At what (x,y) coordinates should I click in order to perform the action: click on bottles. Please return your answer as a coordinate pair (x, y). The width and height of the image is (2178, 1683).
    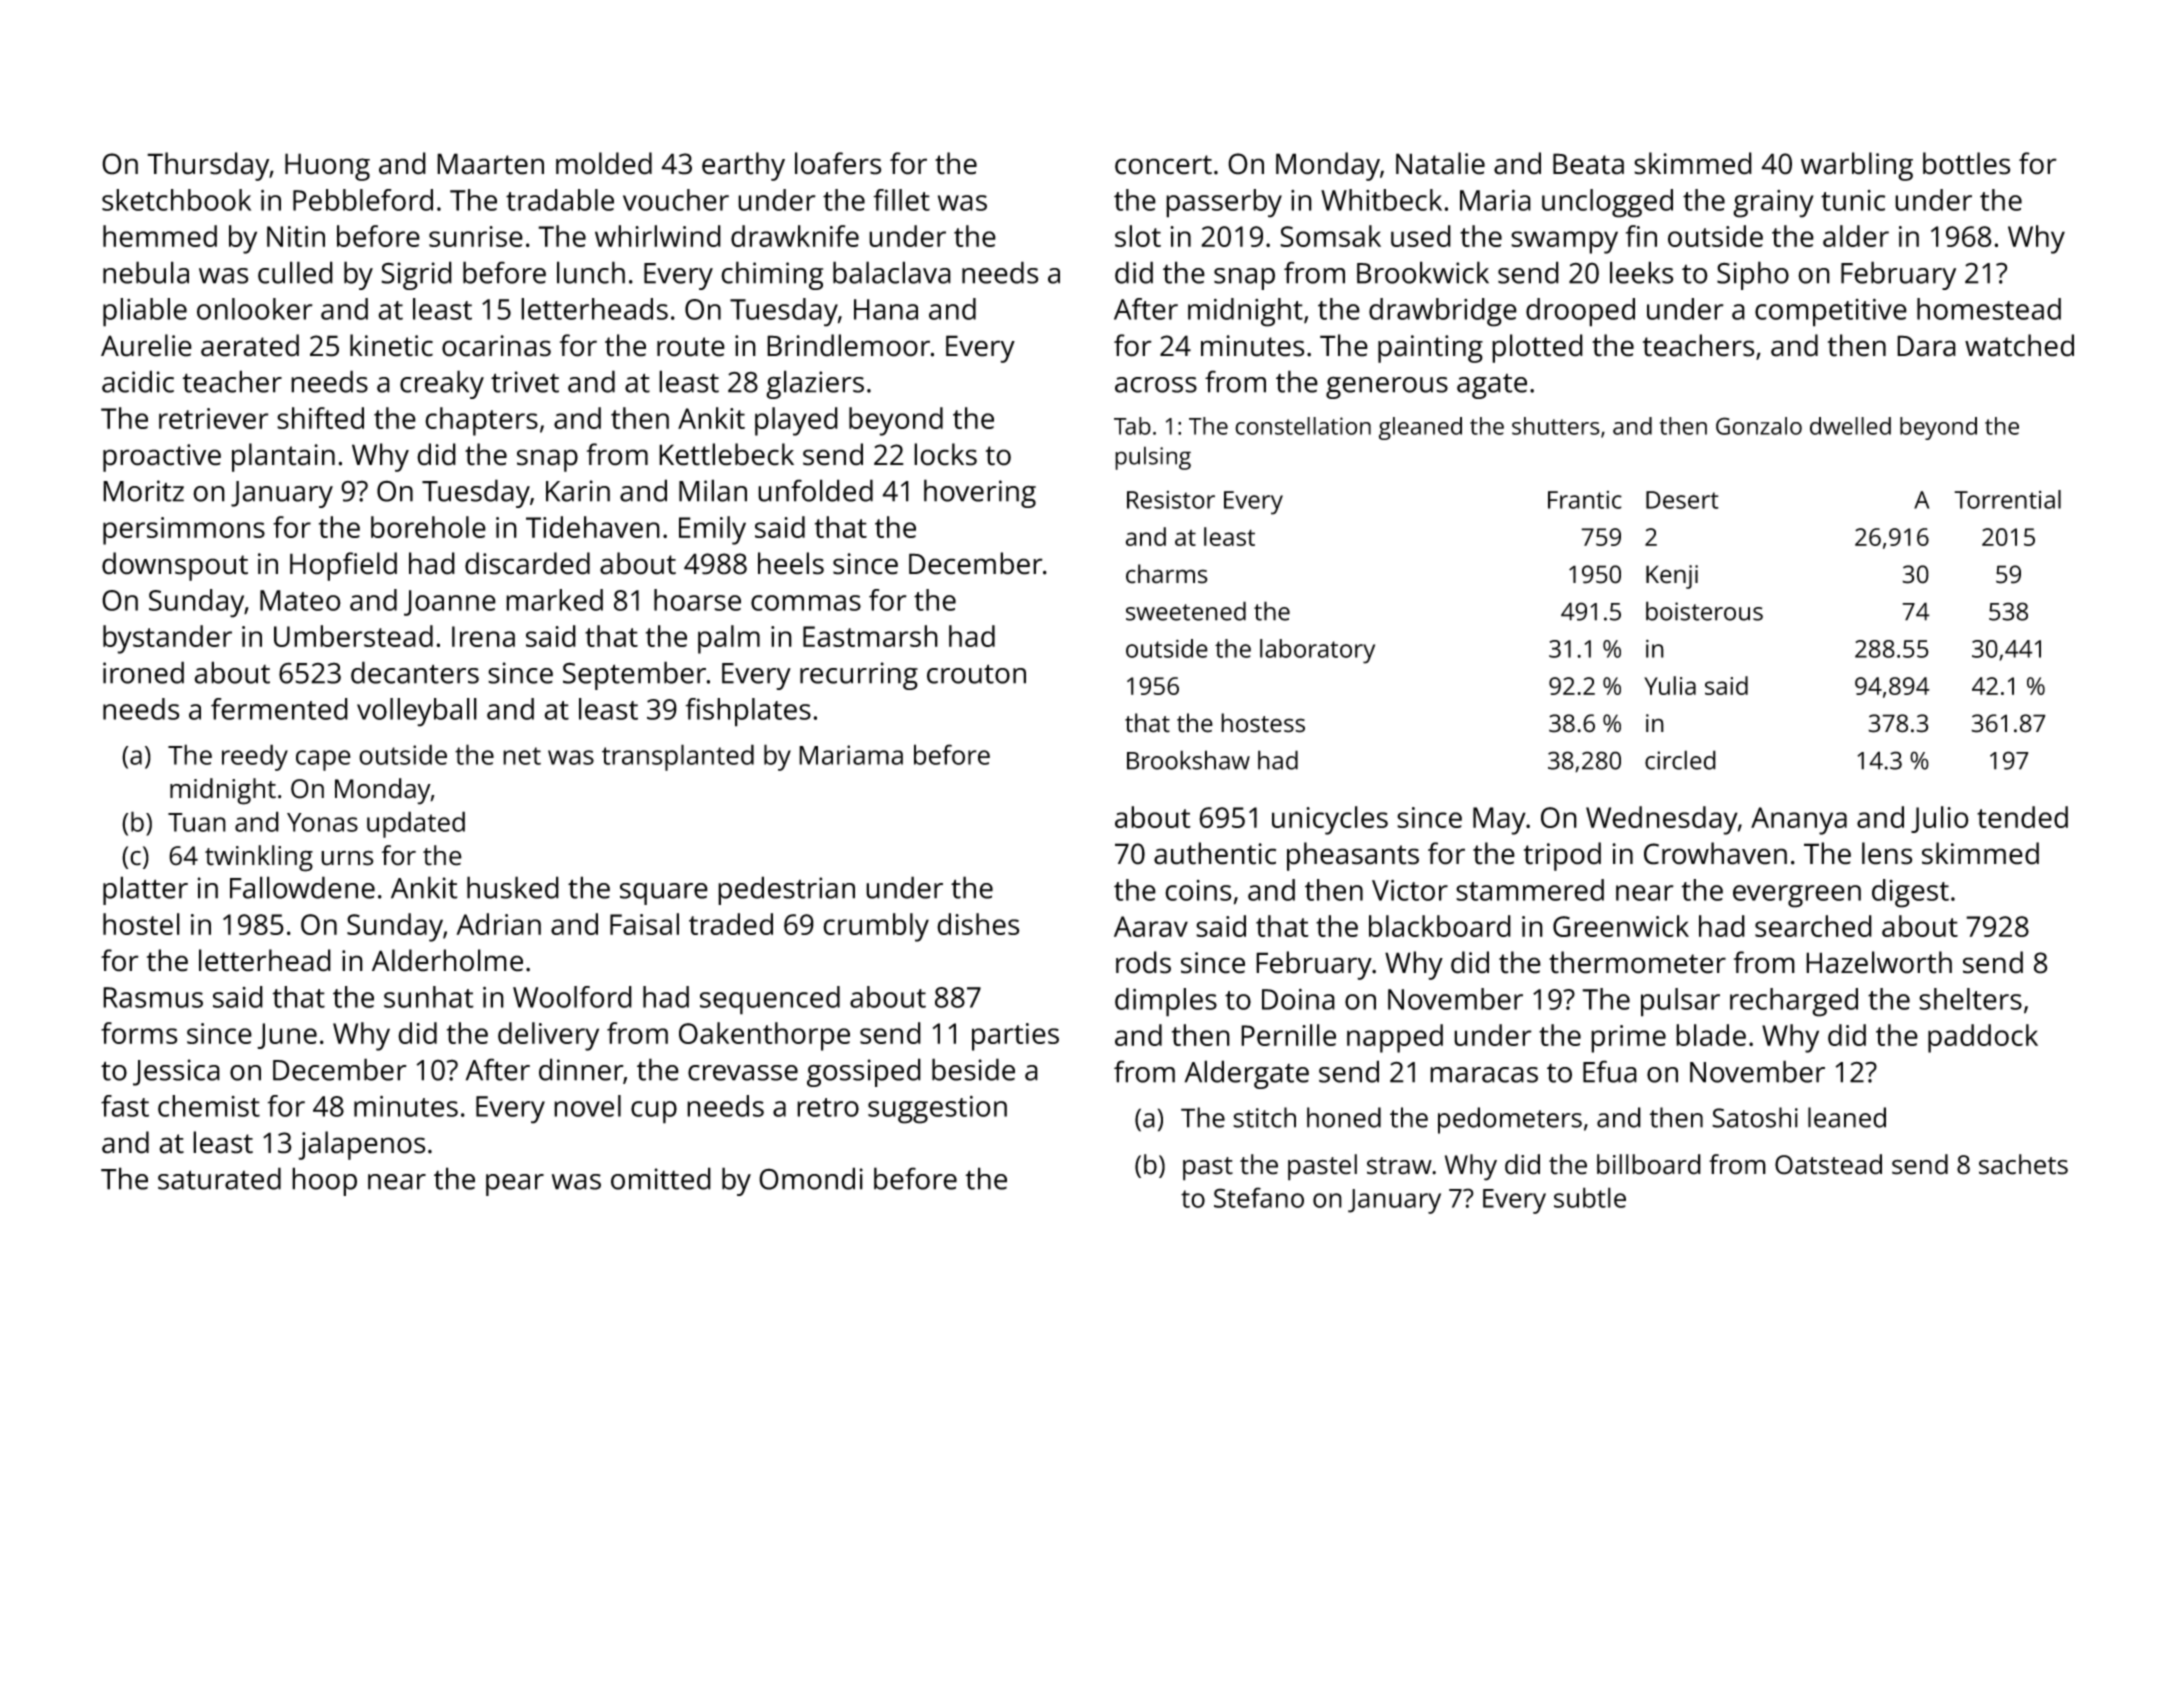
    Looking at the image, I should click on (1966, 163).
